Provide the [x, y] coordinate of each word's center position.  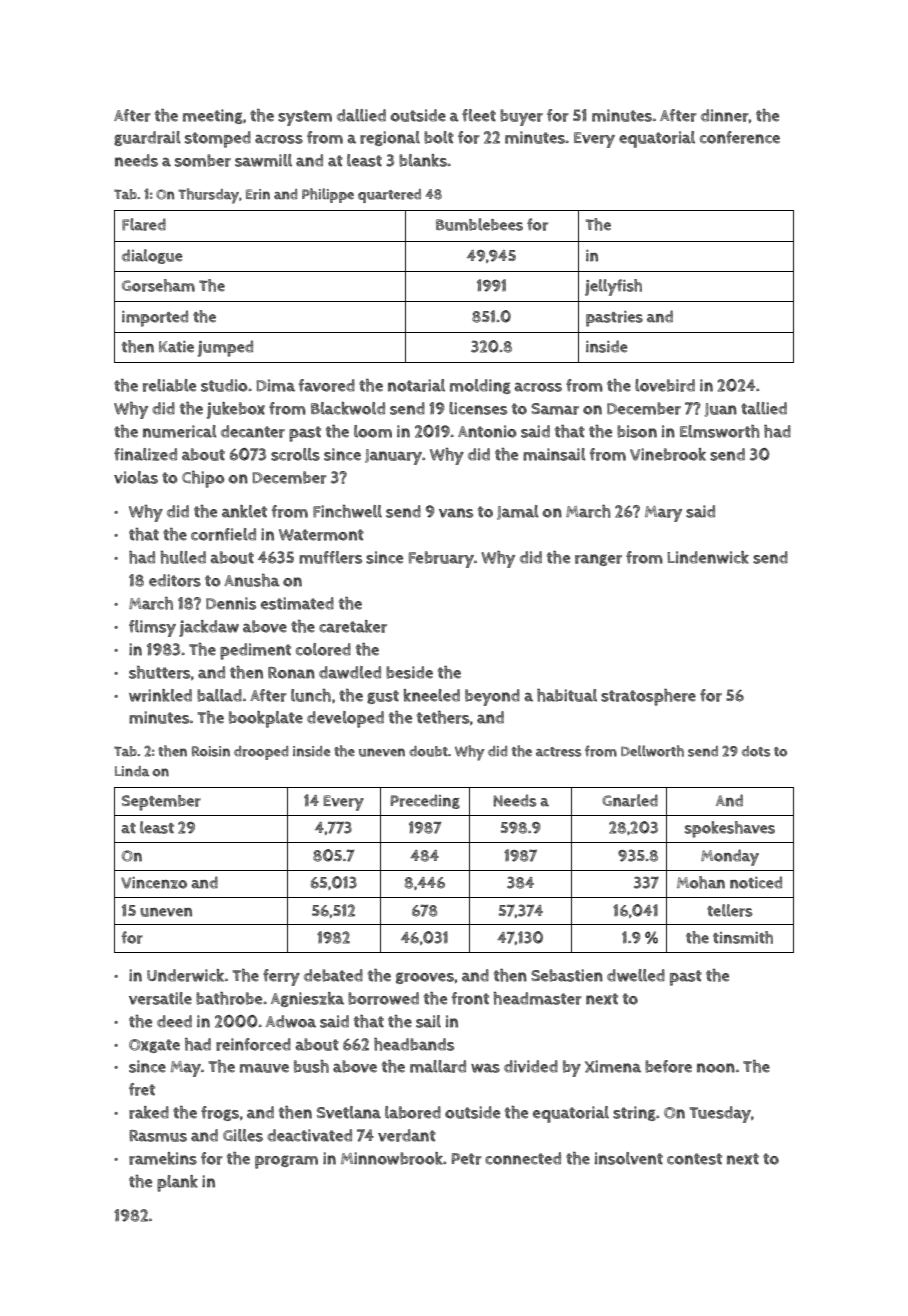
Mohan [701, 882]
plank [177, 1183]
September [161, 803]
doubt [428, 751]
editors [175, 580]
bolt [439, 137]
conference [740, 137]
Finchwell [347, 511]
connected [523, 1158]
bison [637, 431]
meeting [213, 116]
